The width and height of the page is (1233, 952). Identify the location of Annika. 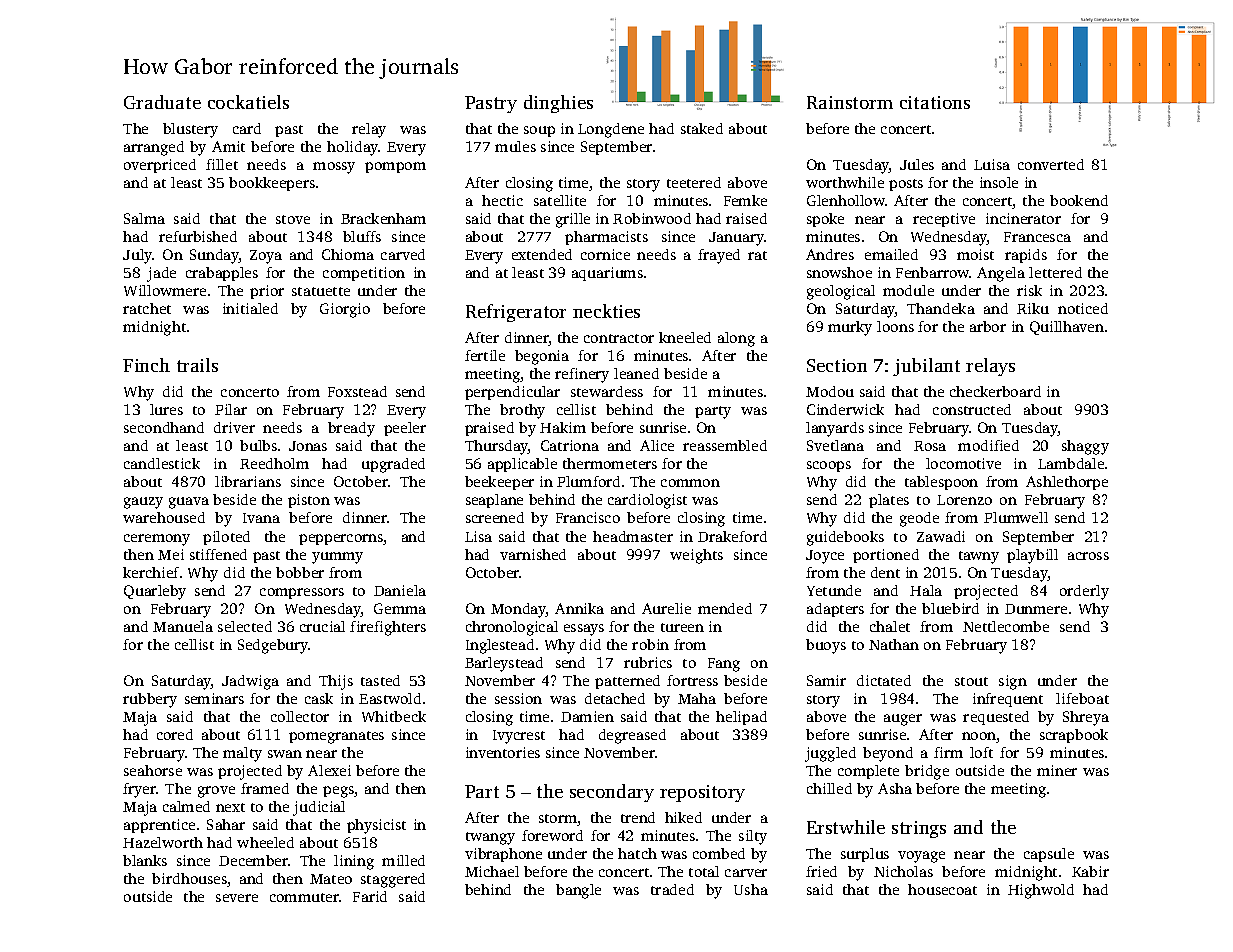
(579, 608).
